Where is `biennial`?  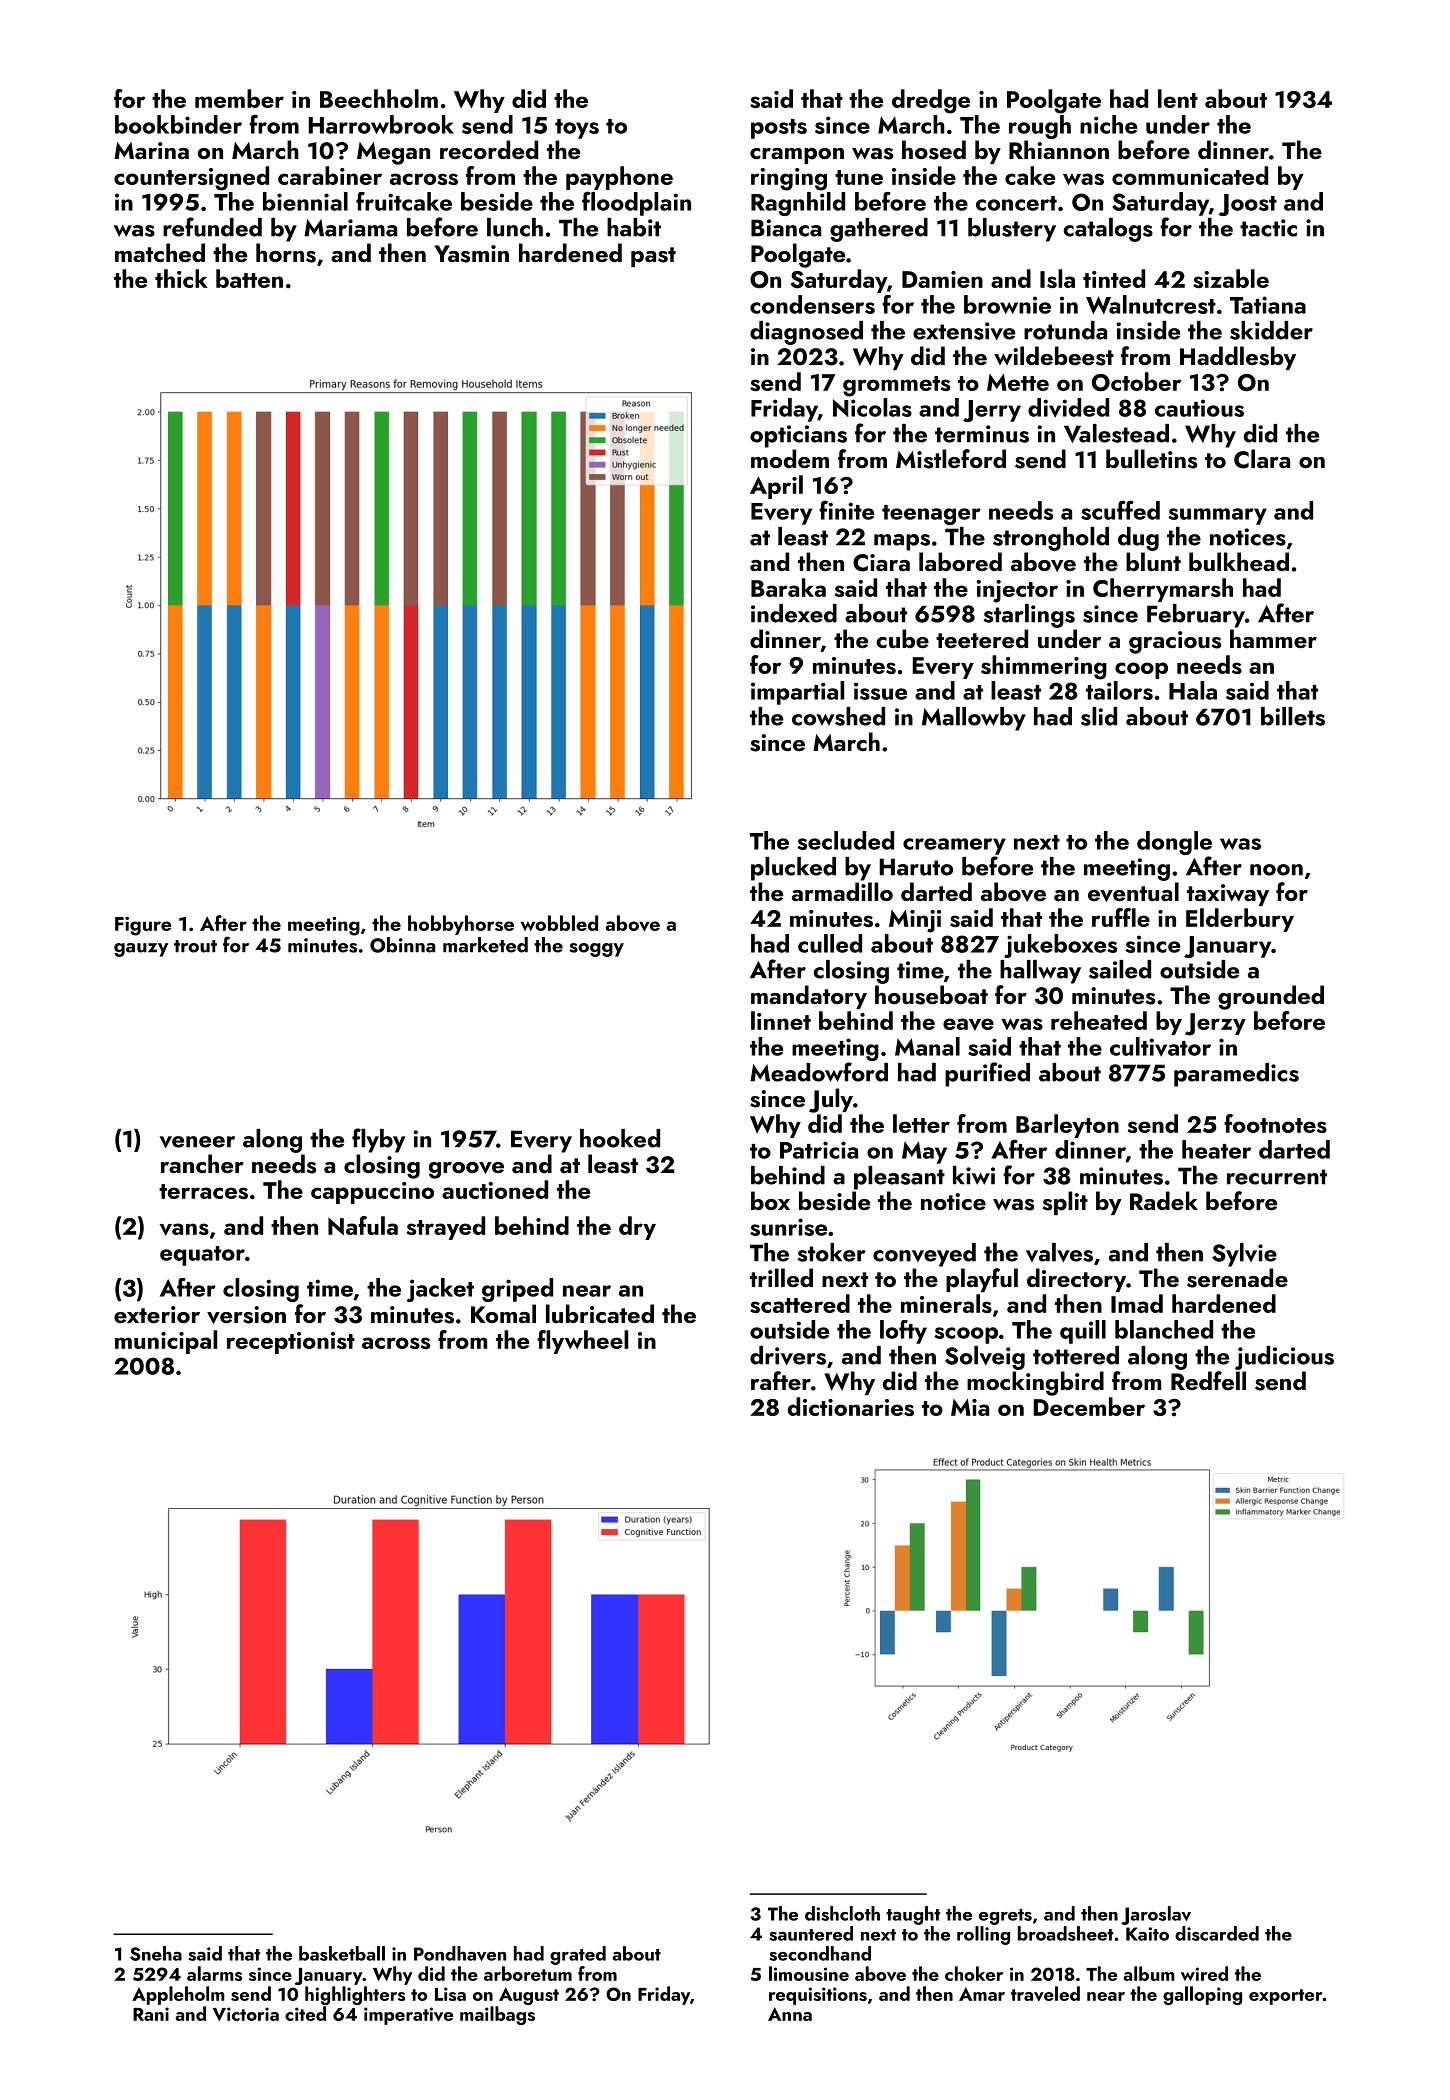
biennial is located at coordinates (305, 201).
